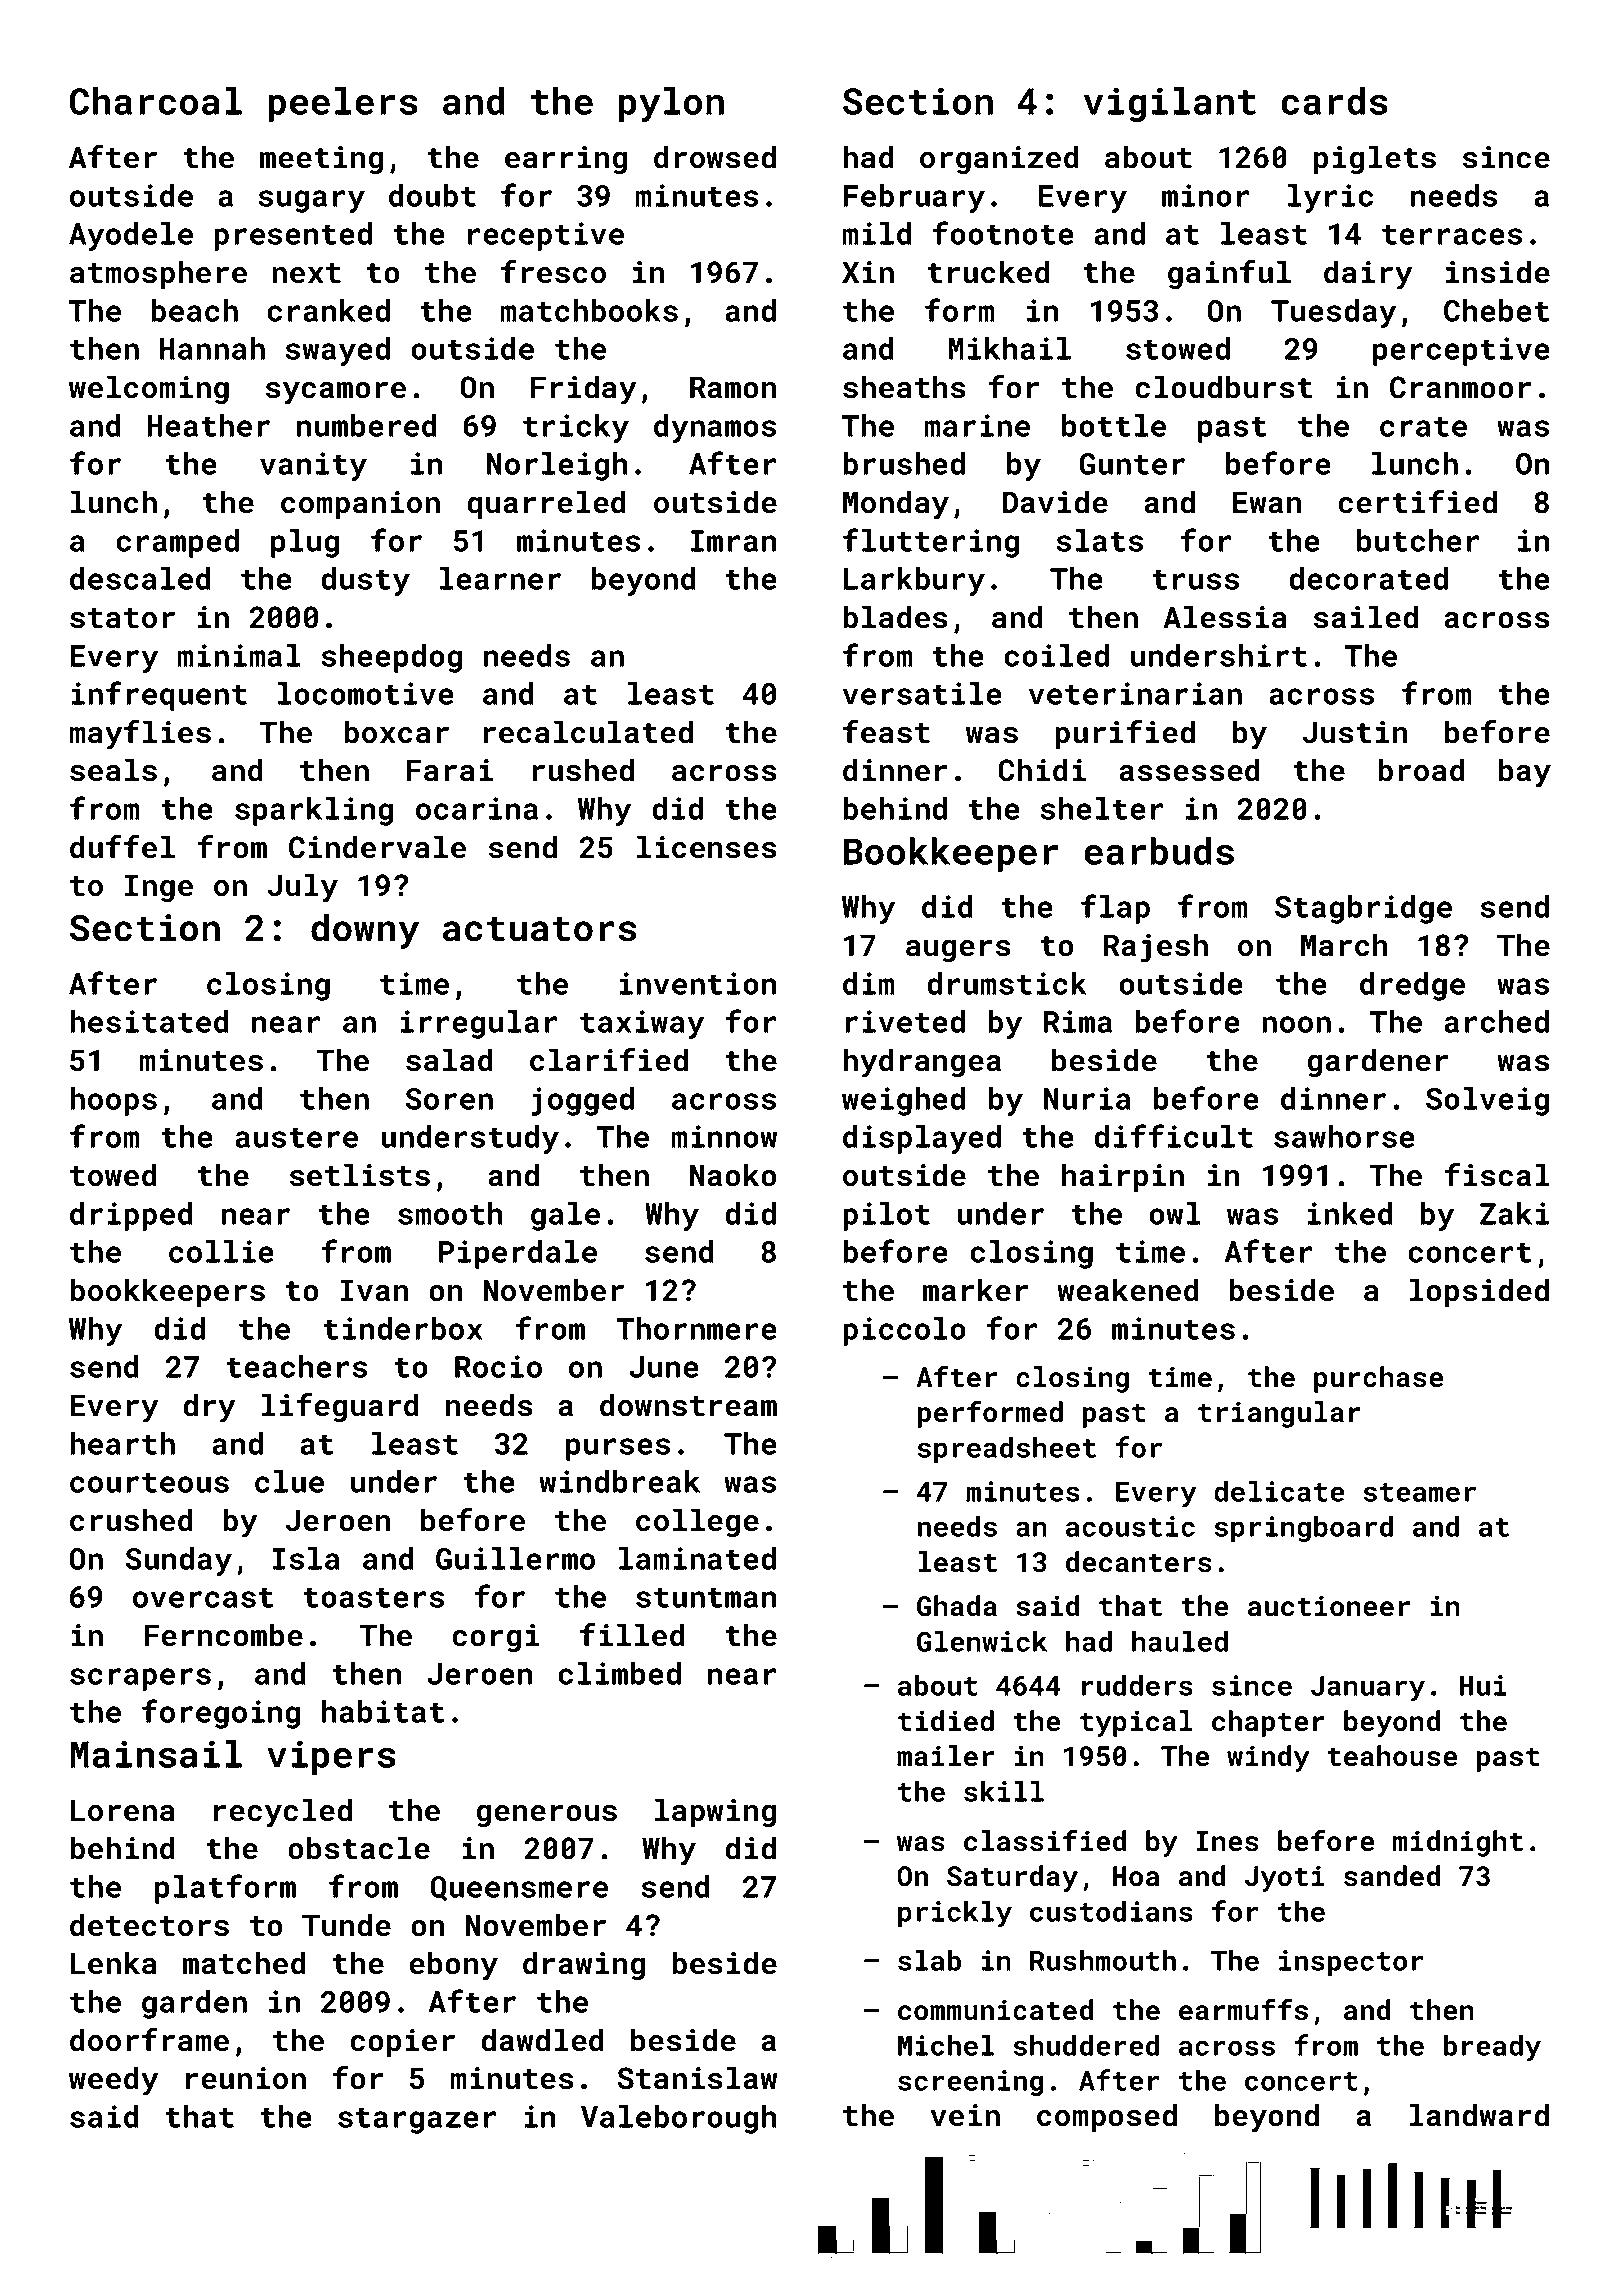 The height and width of the document is (2292, 1620). Describe the element at coordinates (982, 1641) in the document. I see `Glenwick` at that location.
